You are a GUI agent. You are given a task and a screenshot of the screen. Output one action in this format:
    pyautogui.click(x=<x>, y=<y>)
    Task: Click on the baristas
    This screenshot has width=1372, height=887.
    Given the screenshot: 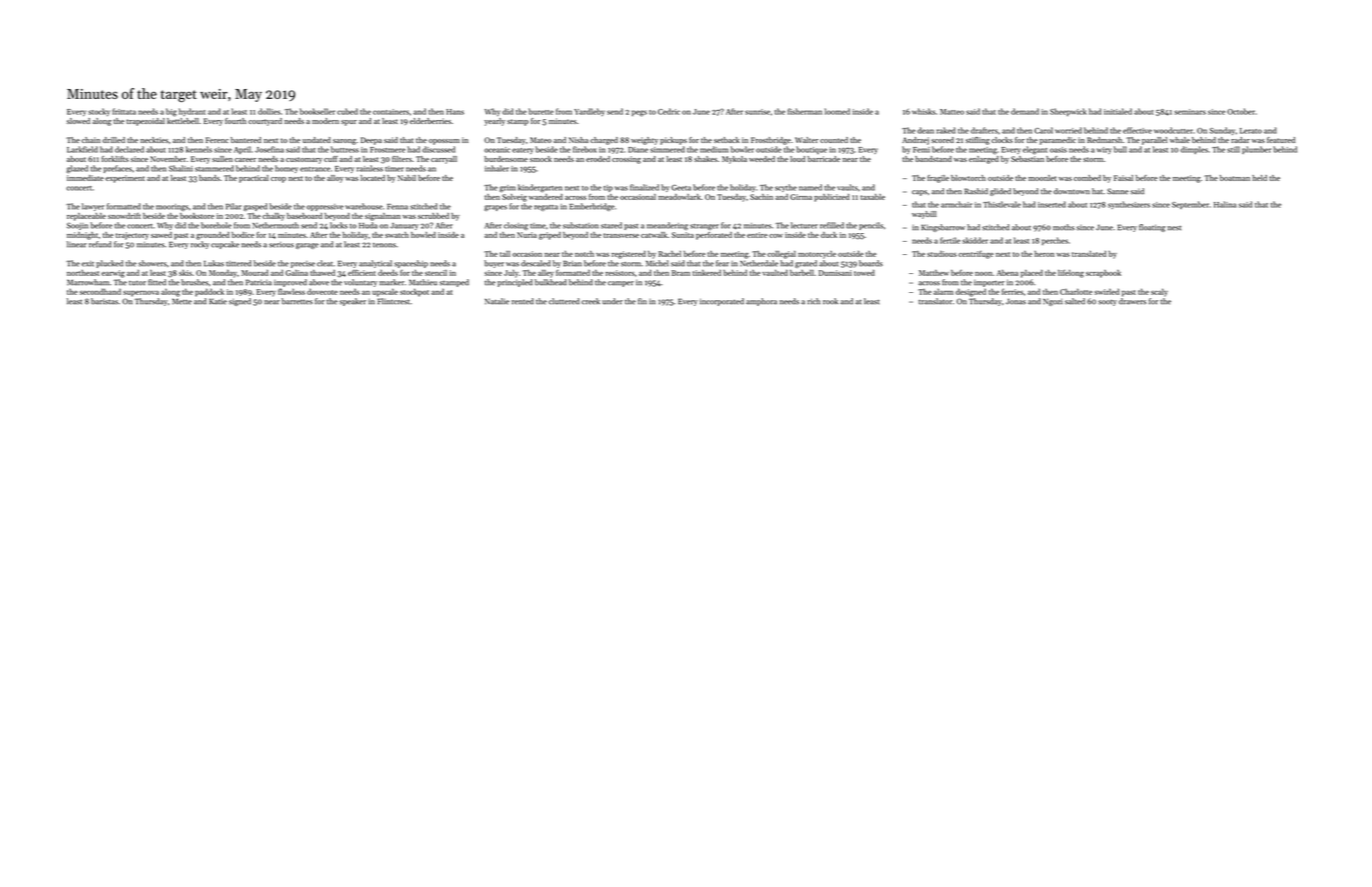 What is the action you would take?
    pyautogui.click(x=104, y=301)
